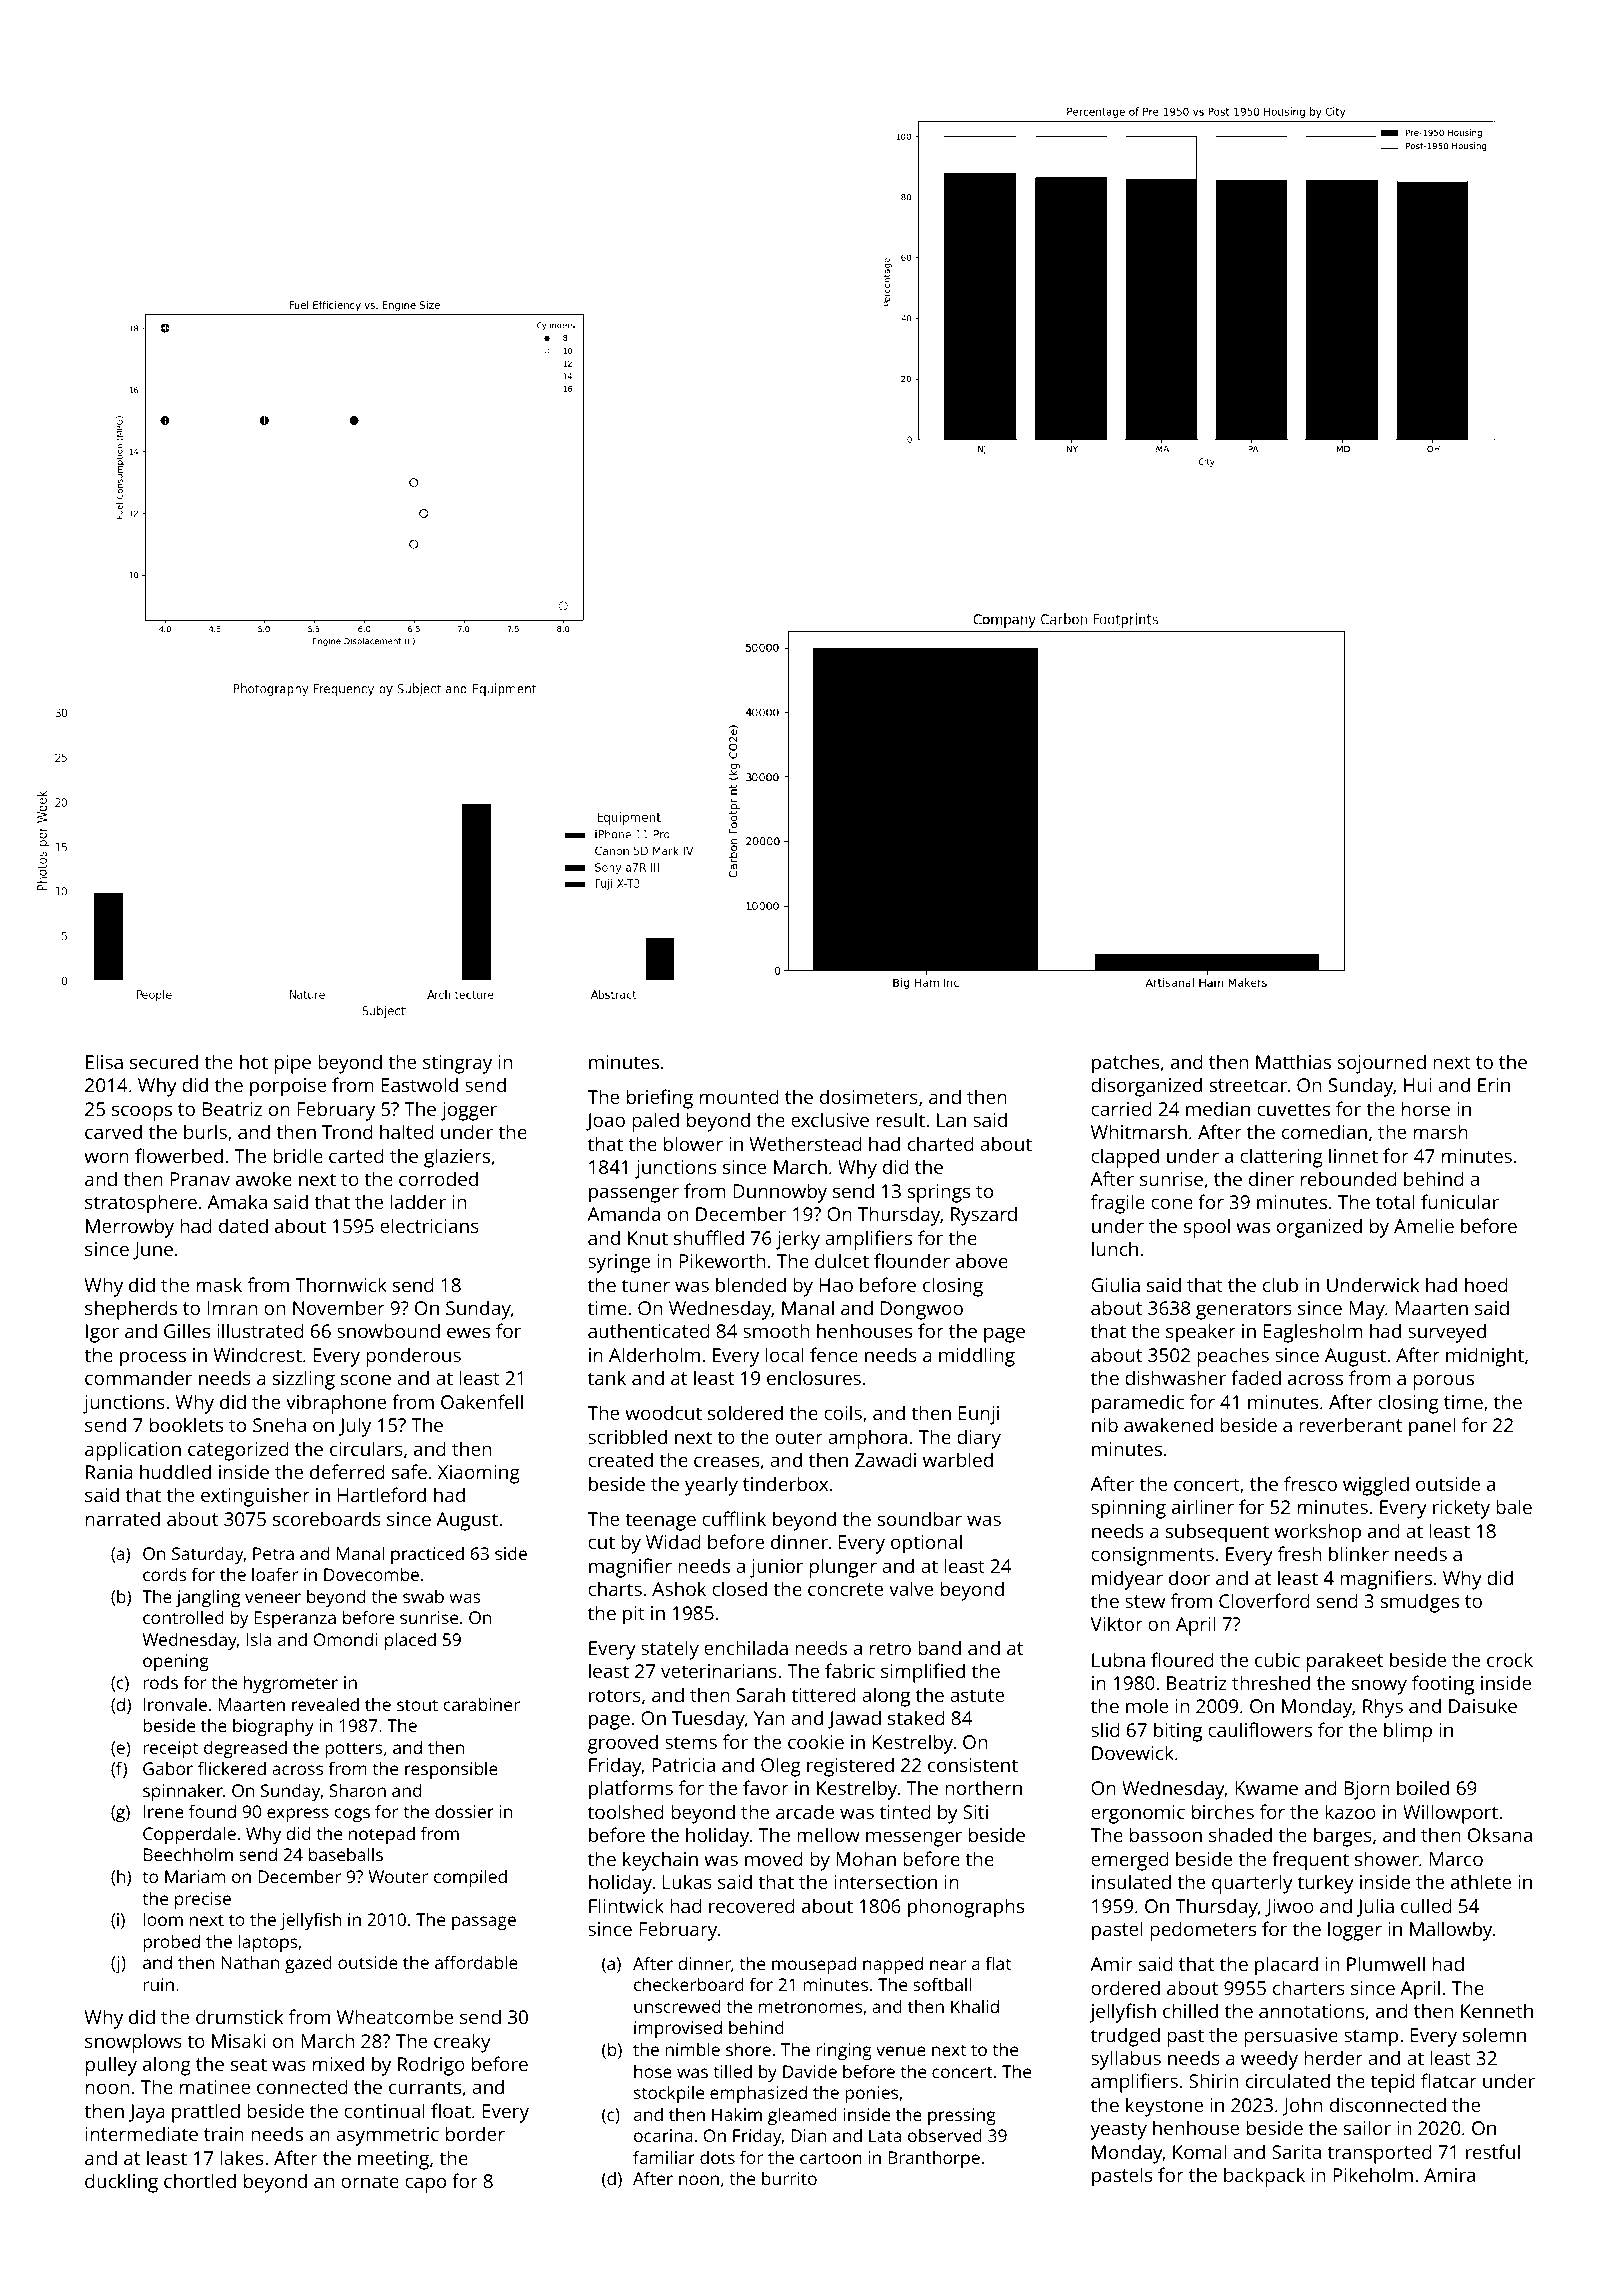 This document has width=1620, height=2292. What do you see at coordinates (1271, 1178) in the document?
I see `diner` at bounding box center [1271, 1178].
